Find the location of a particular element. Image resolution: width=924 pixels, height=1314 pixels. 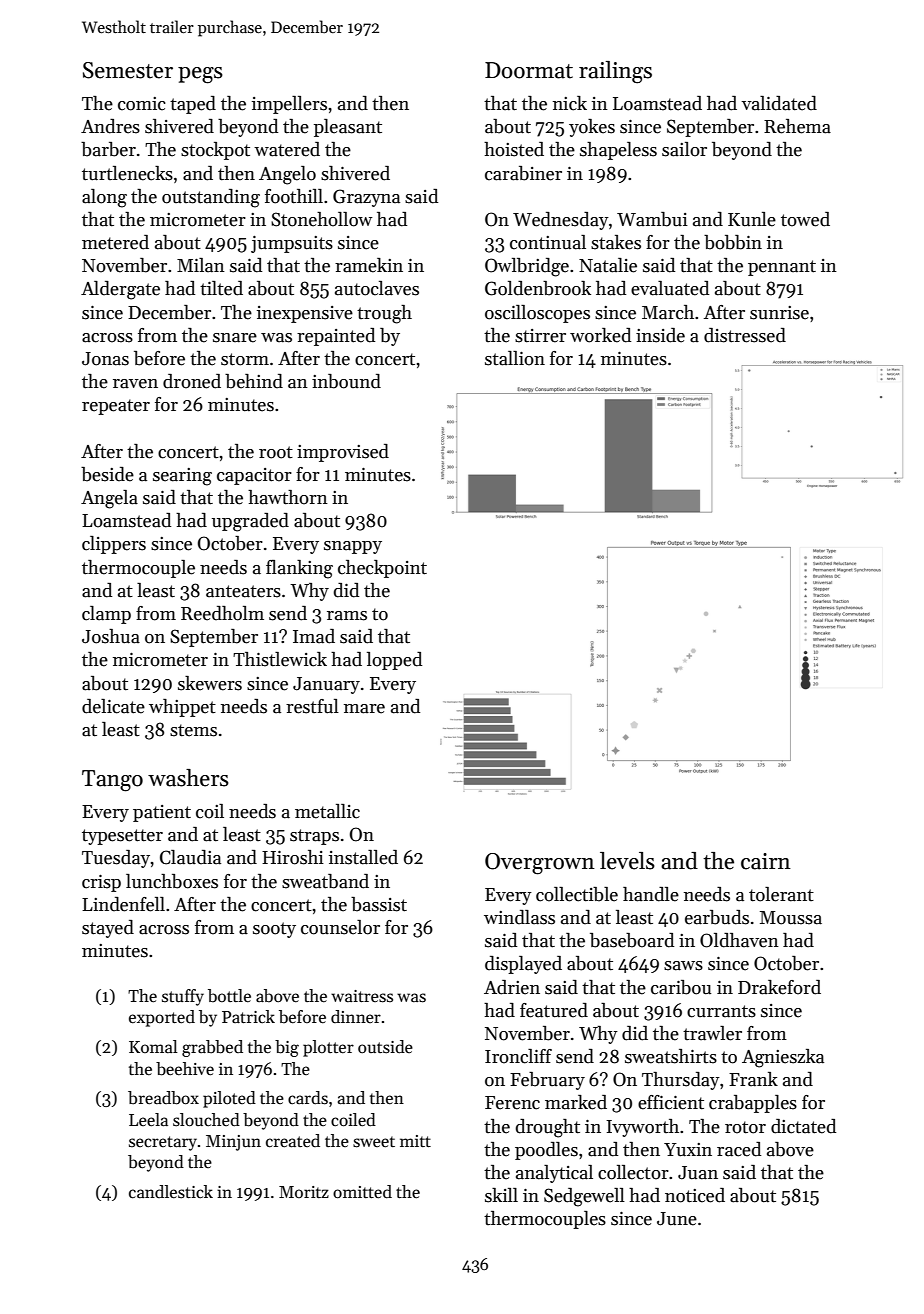

Doormat is located at coordinates (529, 70).
